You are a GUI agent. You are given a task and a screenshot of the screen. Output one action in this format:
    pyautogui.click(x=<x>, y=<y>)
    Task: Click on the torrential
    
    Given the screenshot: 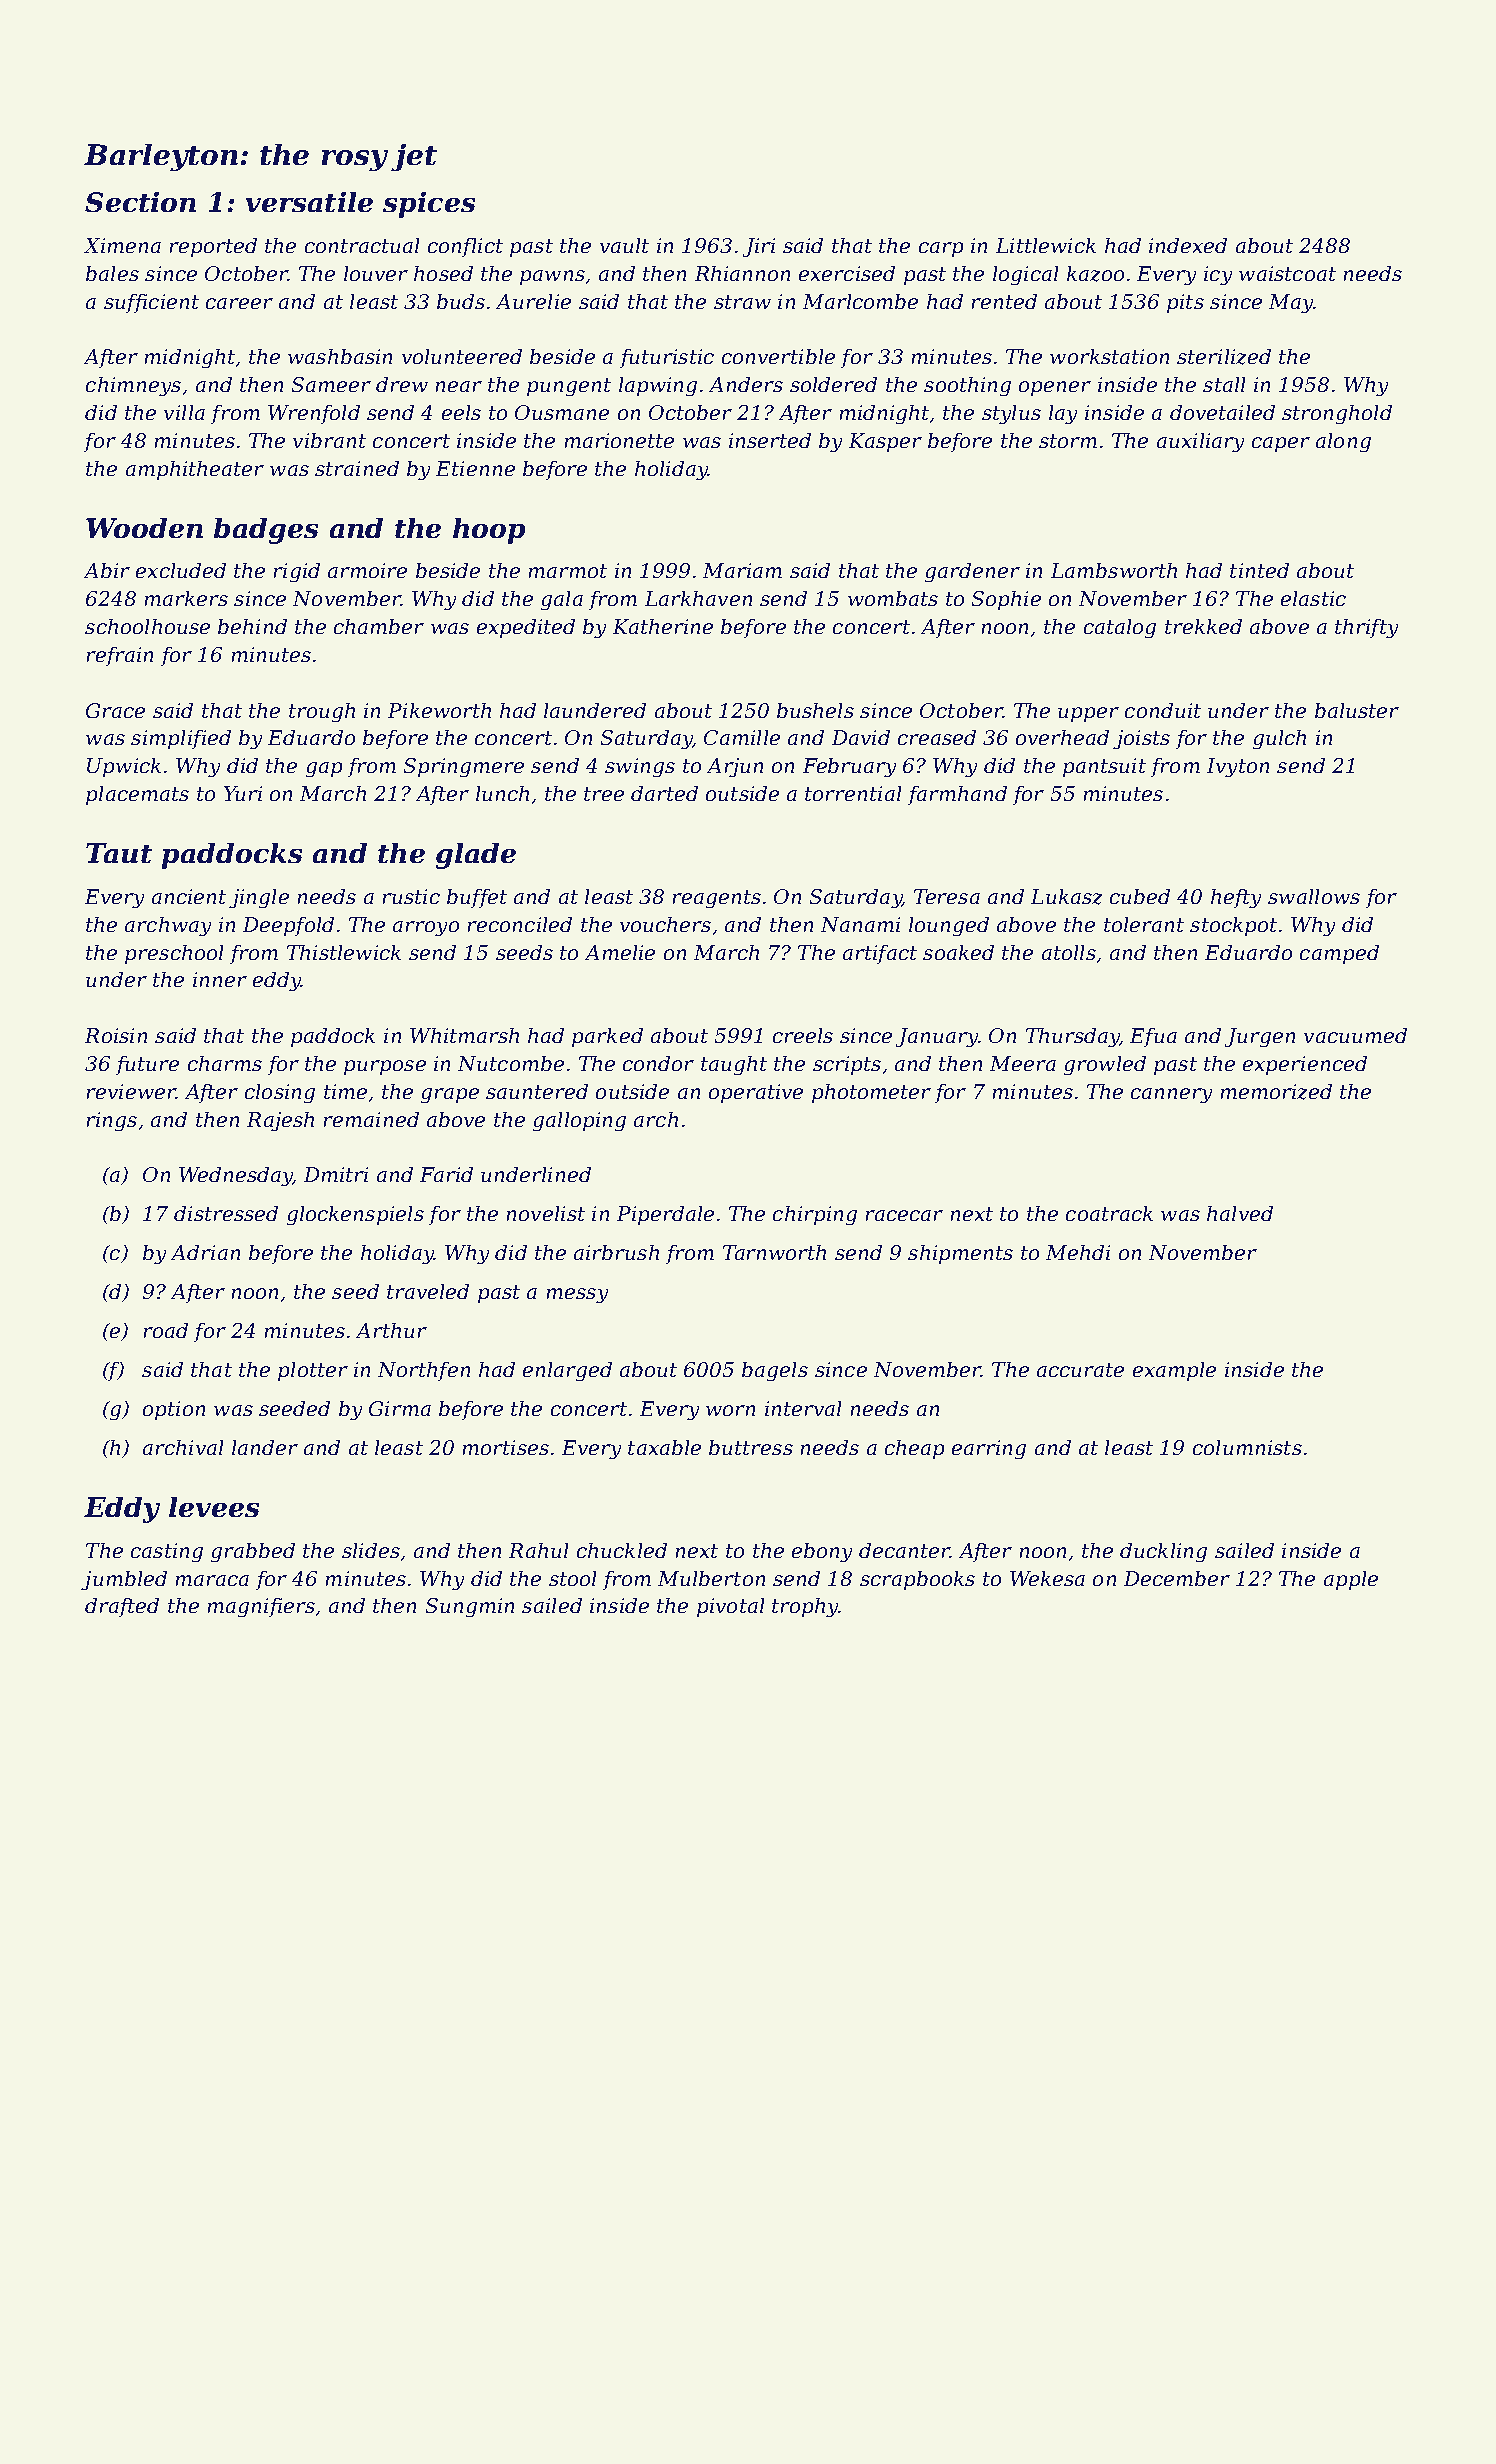 What is the action you would take?
    pyautogui.click(x=853, y=793)
